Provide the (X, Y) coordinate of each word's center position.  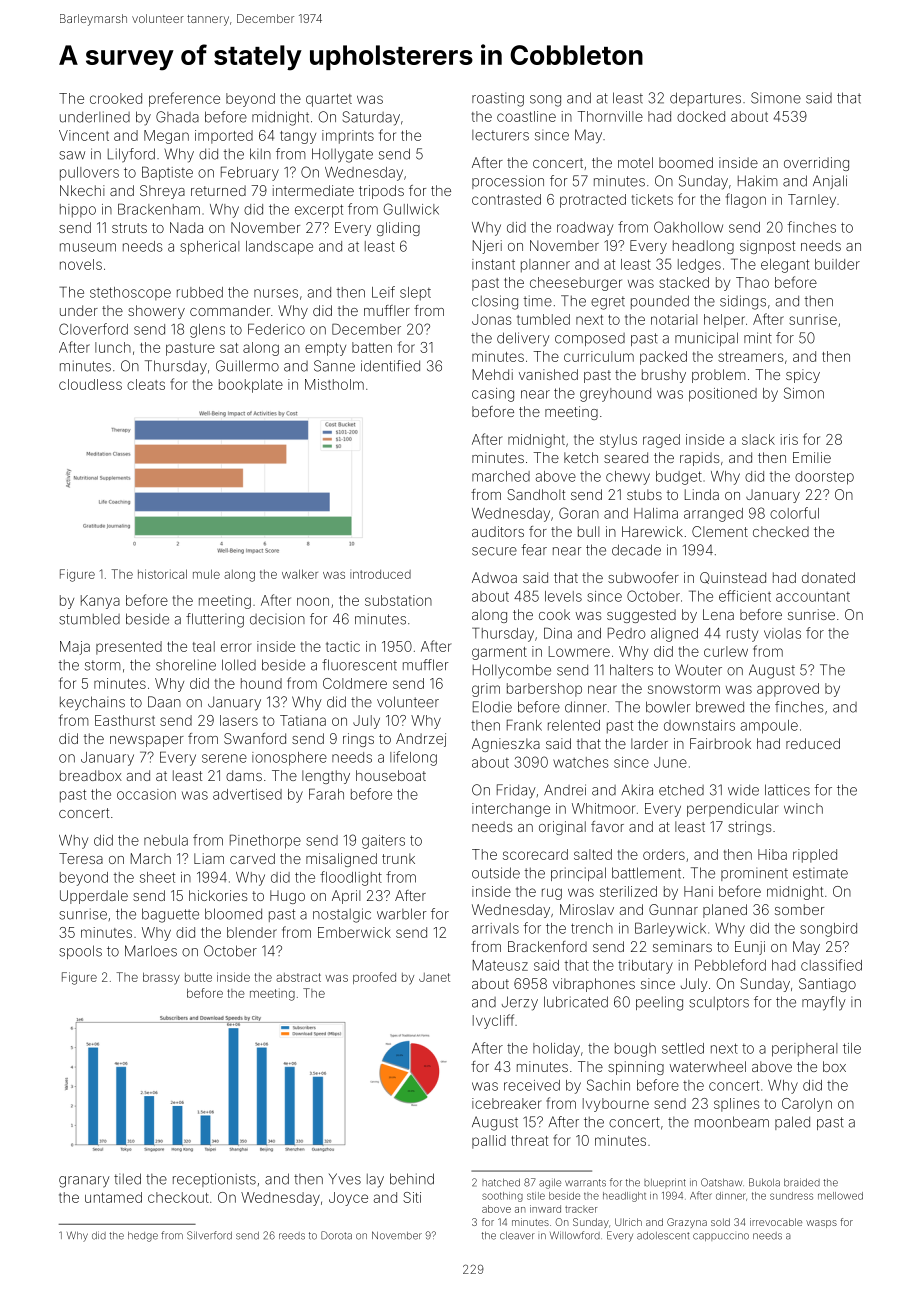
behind (412, 1179)
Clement (720, 531)
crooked (116, 98)
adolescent (663, 1236)
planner (545, 266)
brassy (161, 978)
